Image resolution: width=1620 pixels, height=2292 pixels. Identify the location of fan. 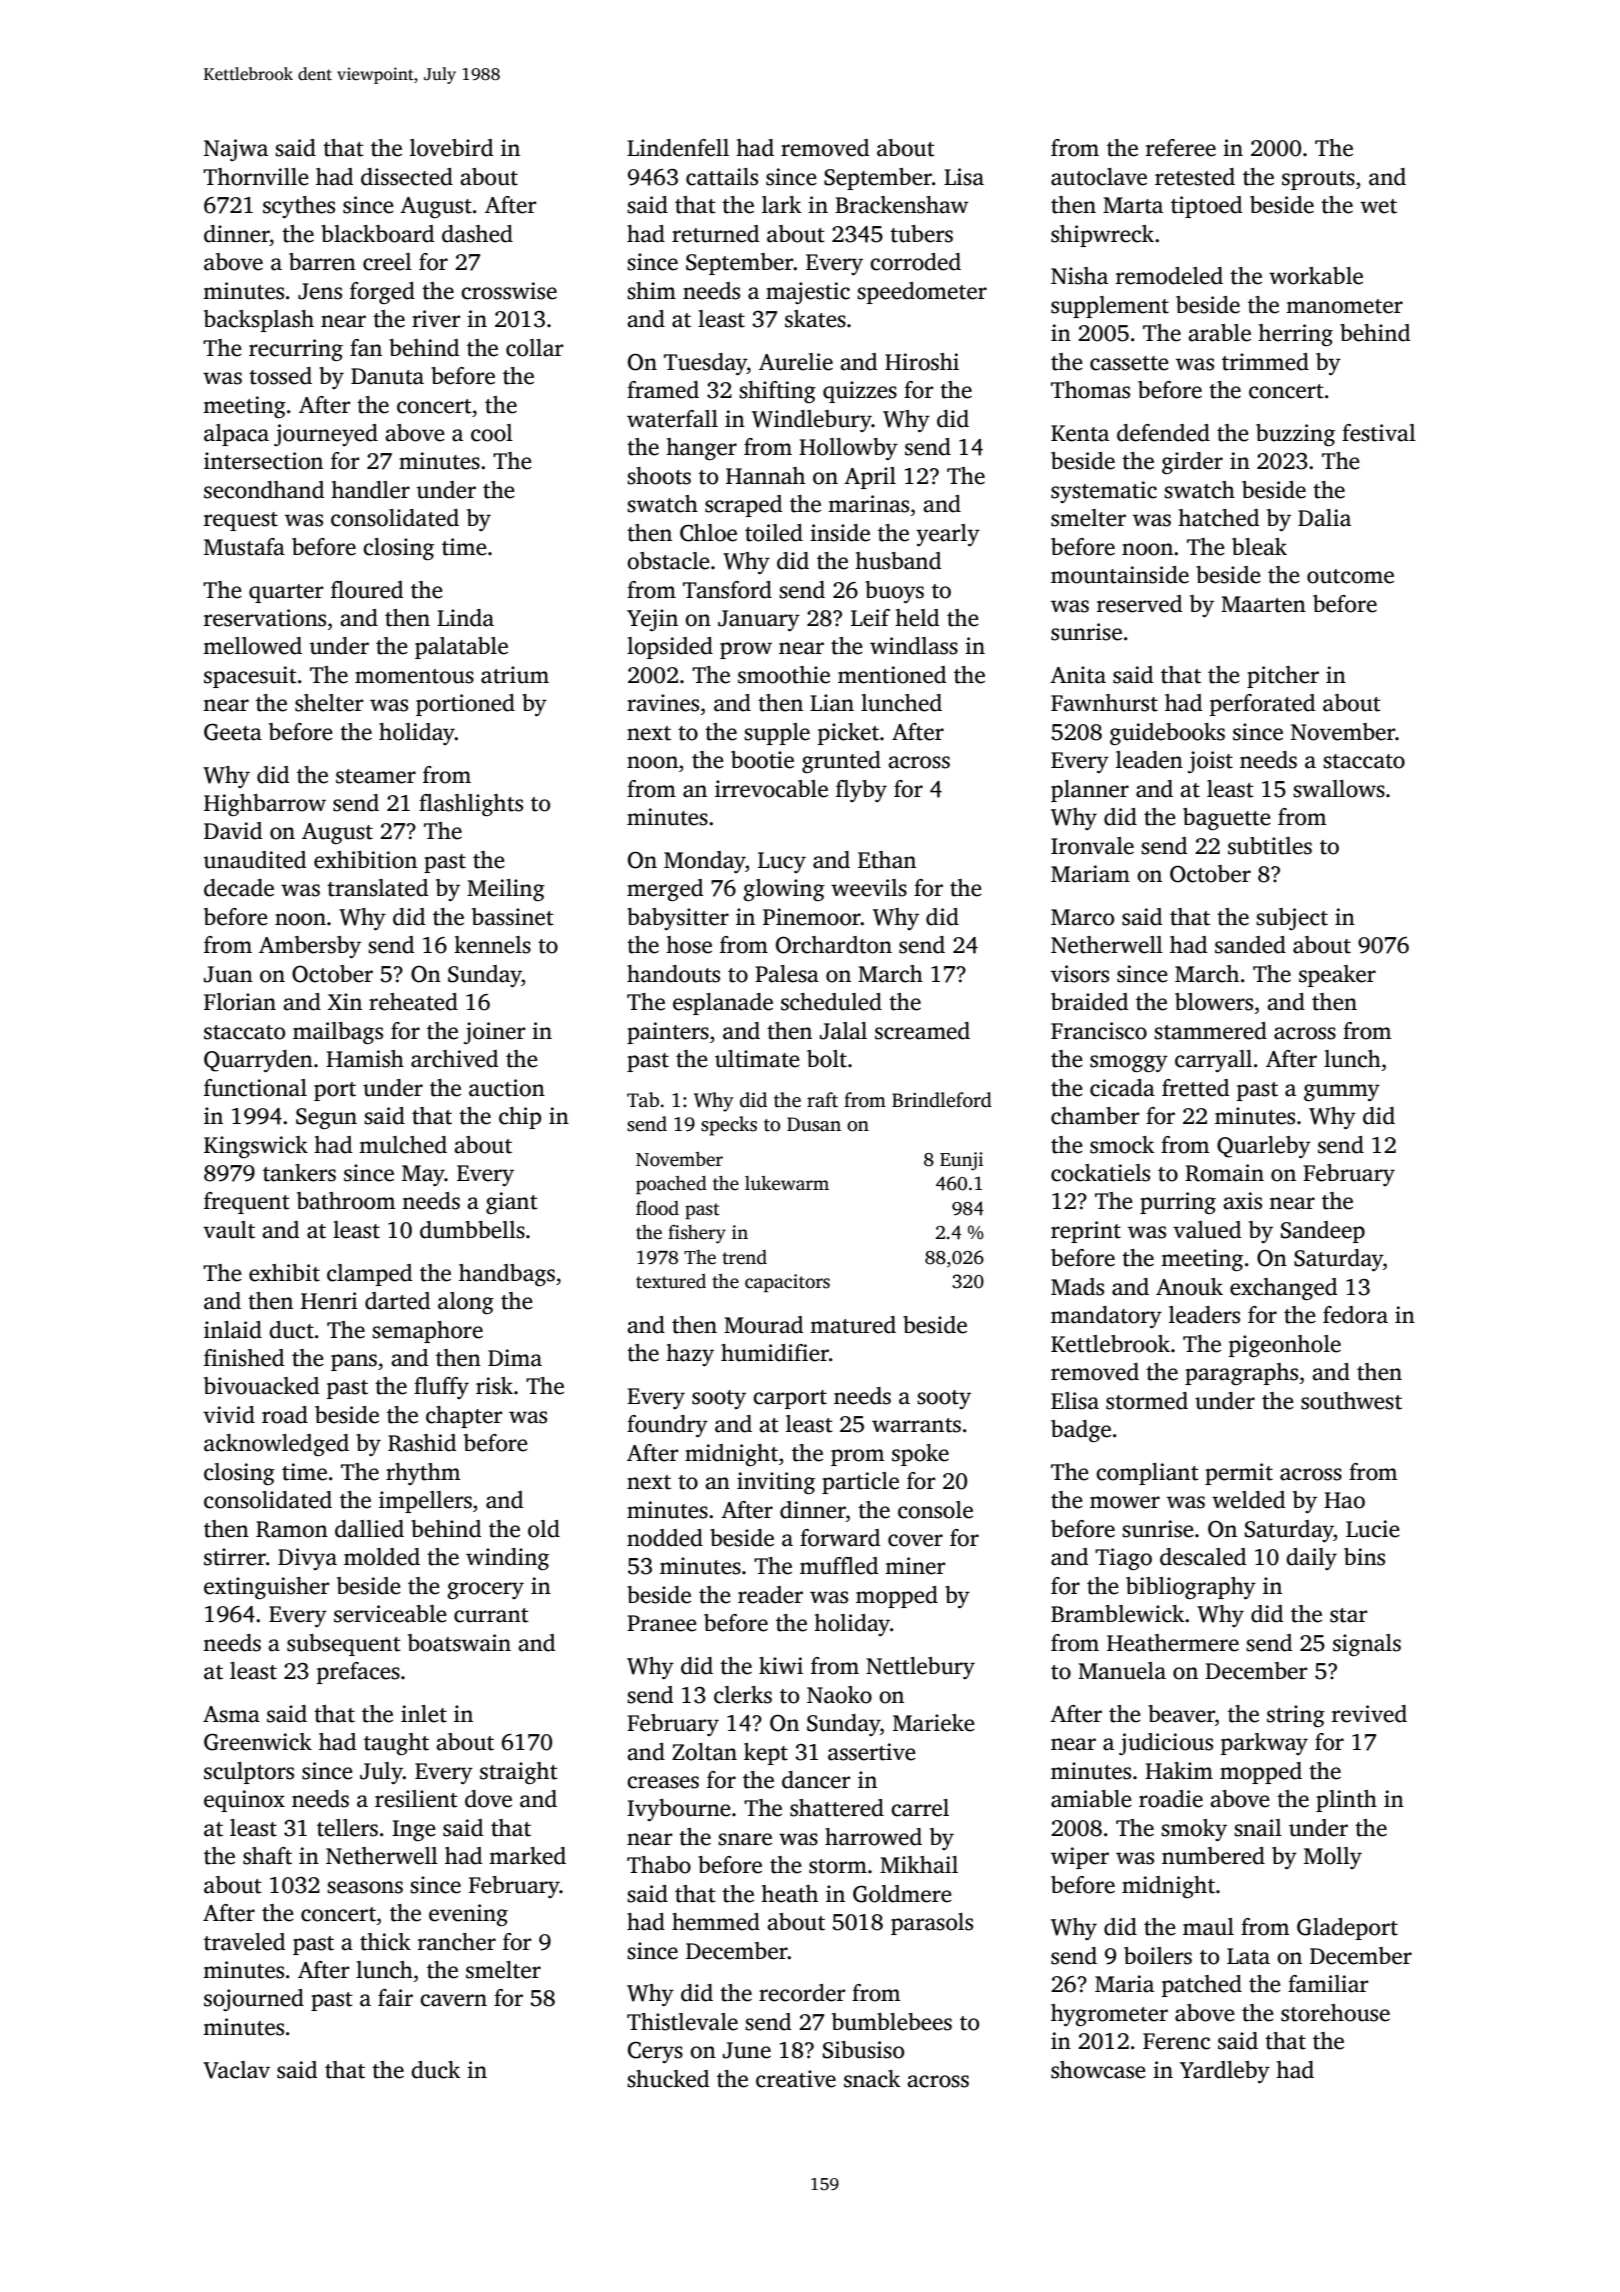
(366, 348).
